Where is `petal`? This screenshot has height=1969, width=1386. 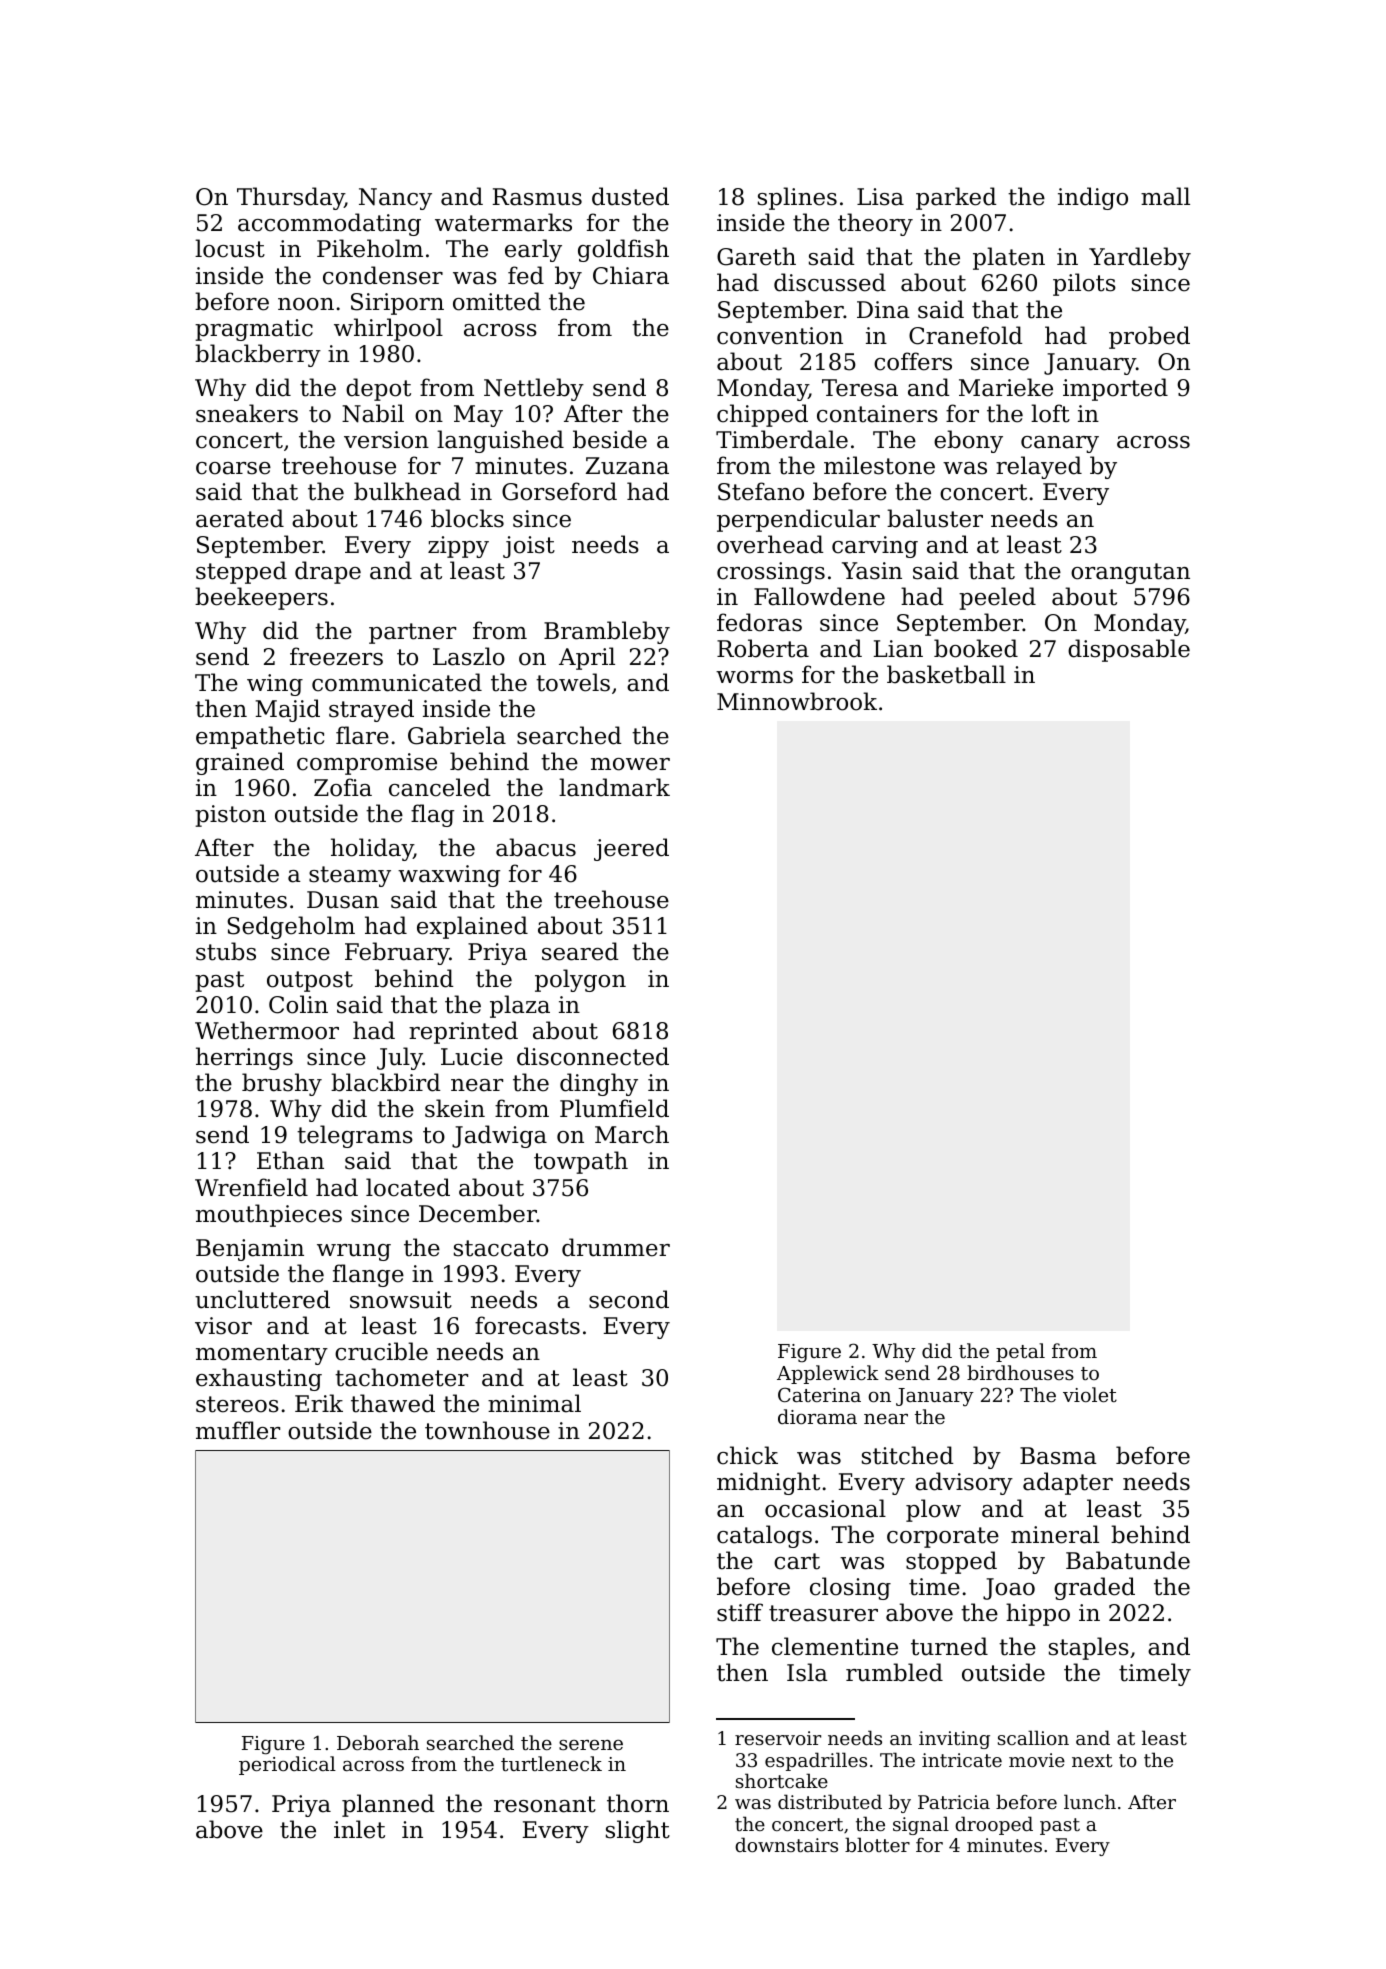
petal is located at coordinates (1020, 1352).
